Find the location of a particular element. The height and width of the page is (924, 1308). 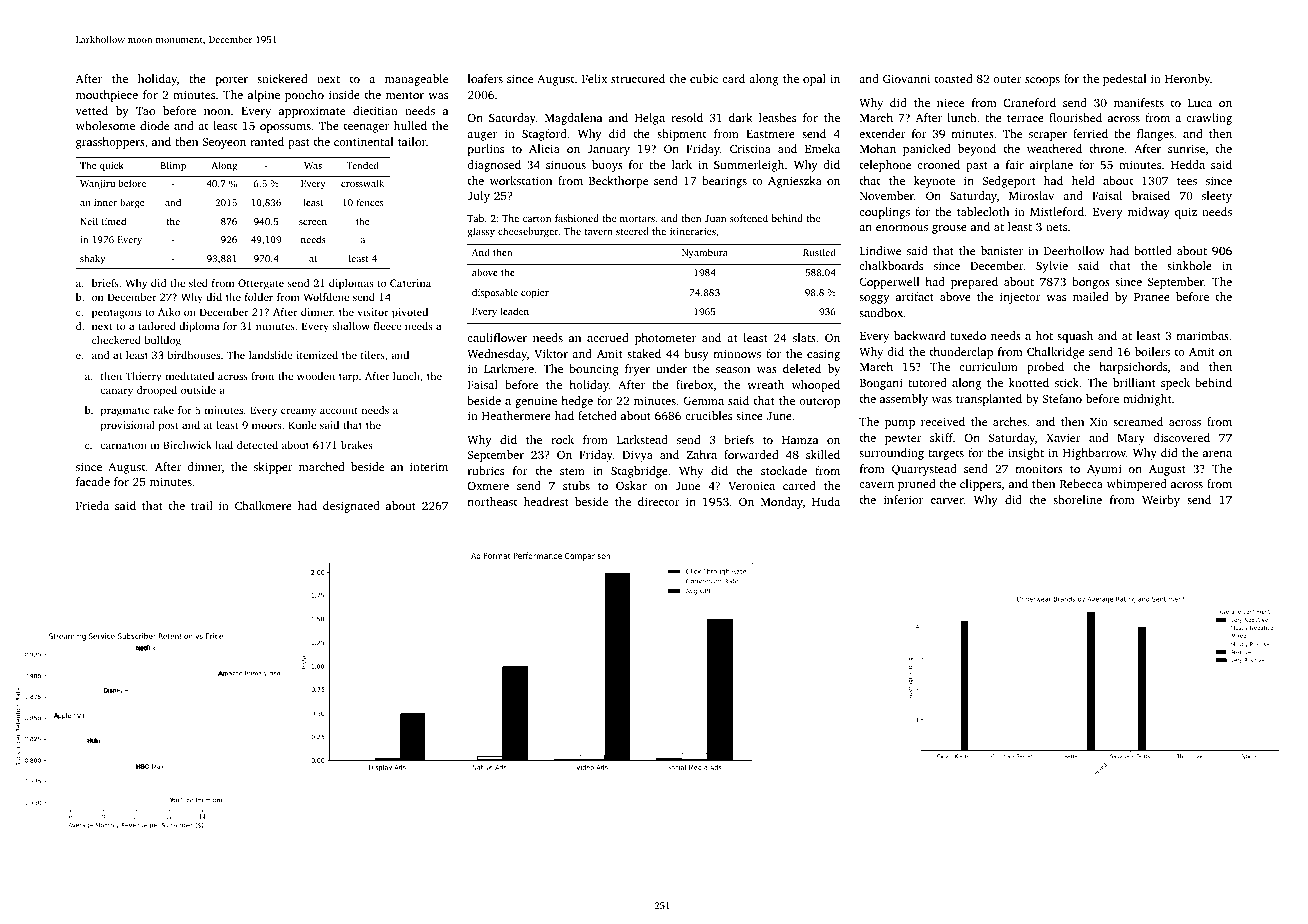

wooden is located at coordinates (316, 376).
